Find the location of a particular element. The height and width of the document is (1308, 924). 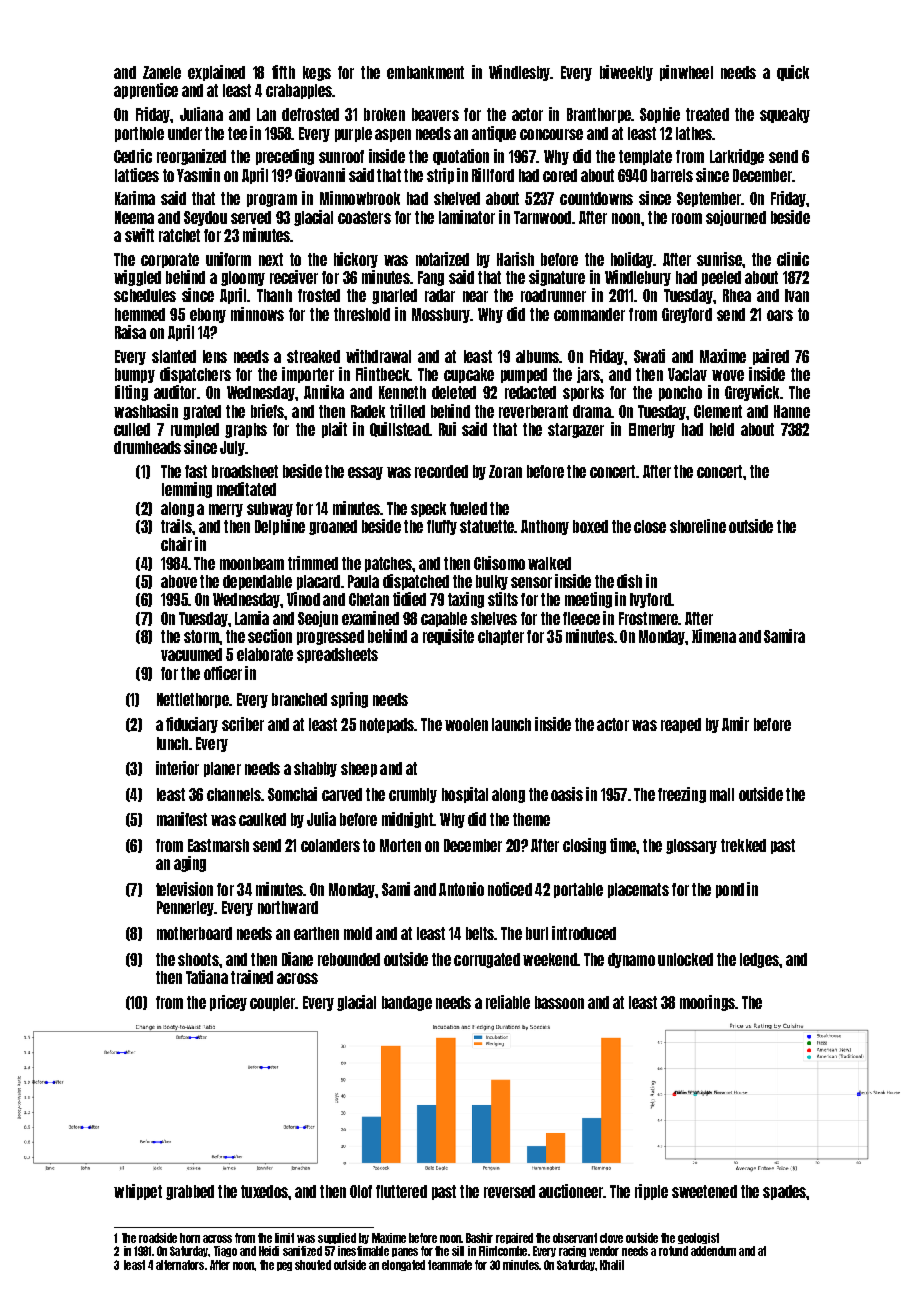

colanders is located at coordinates (330, 845).
